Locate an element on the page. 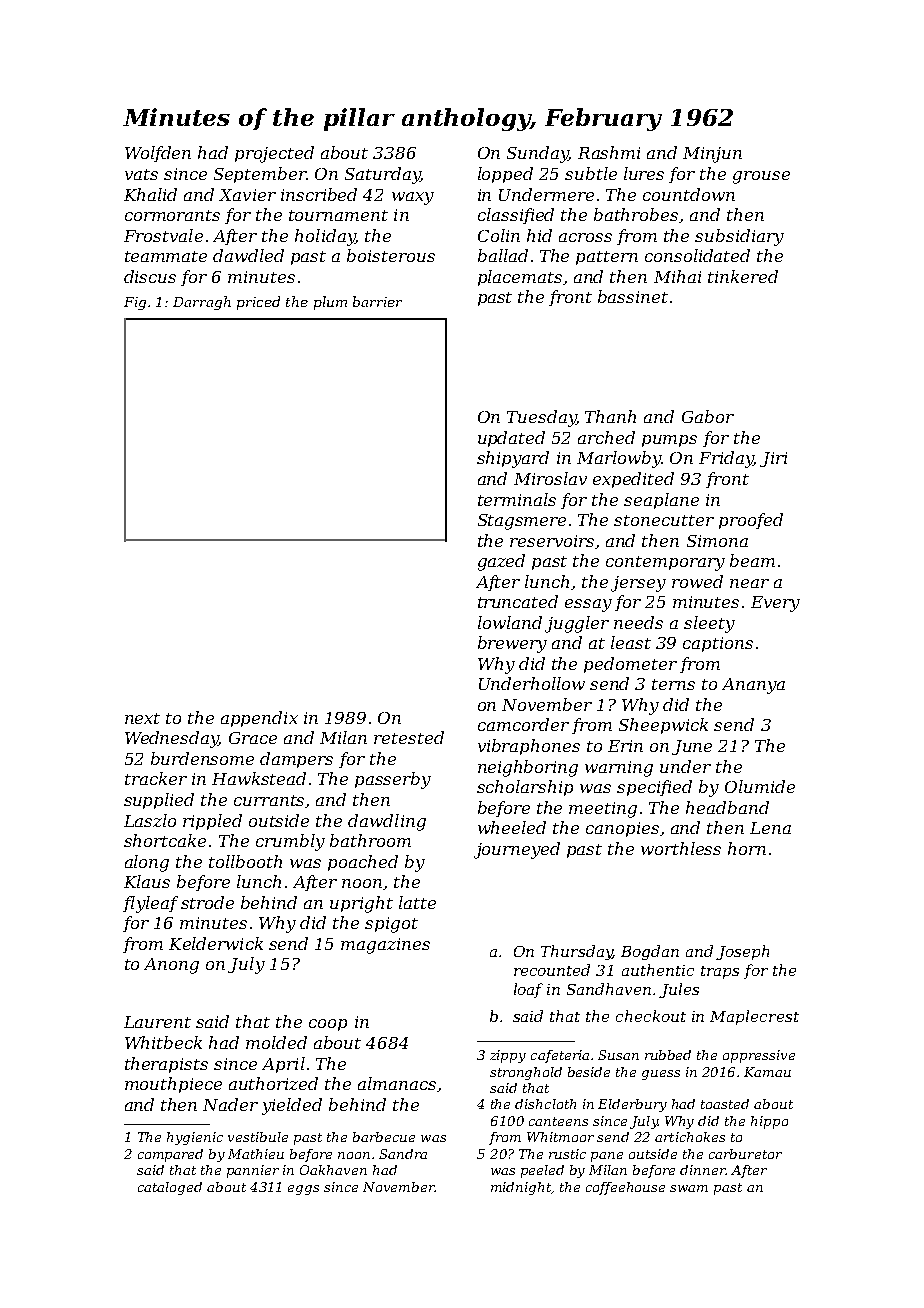  expedited is located at coordinates (633, 480).
